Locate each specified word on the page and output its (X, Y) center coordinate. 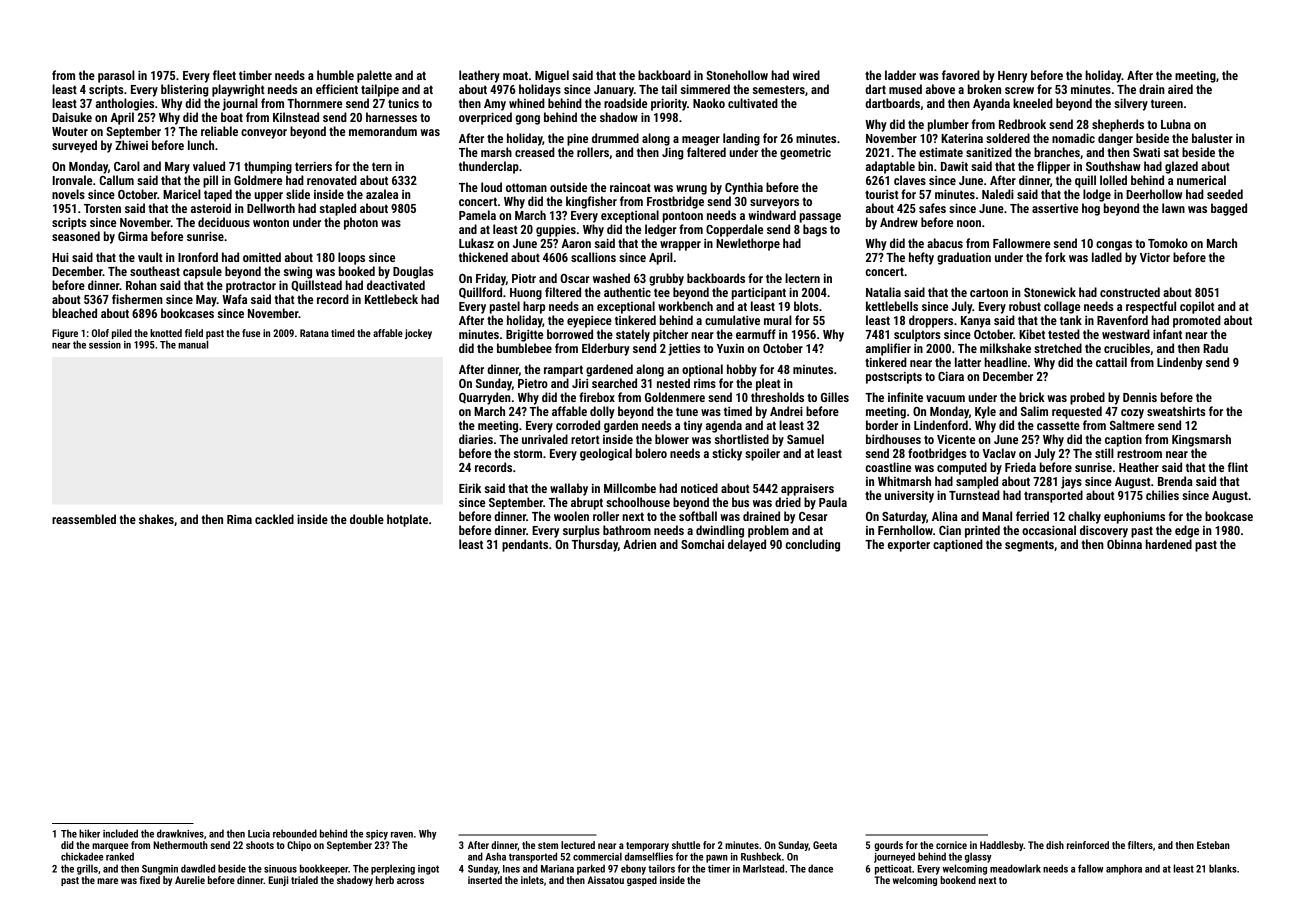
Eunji (278, 881)
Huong (526, 294)
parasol (116, 76)
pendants (525, 545)
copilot (1197, 307)
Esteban (1213, 845)
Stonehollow (737, 75)
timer (719, 869)
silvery (1131, 104)
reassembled (84, 519)
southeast (155, 271)
